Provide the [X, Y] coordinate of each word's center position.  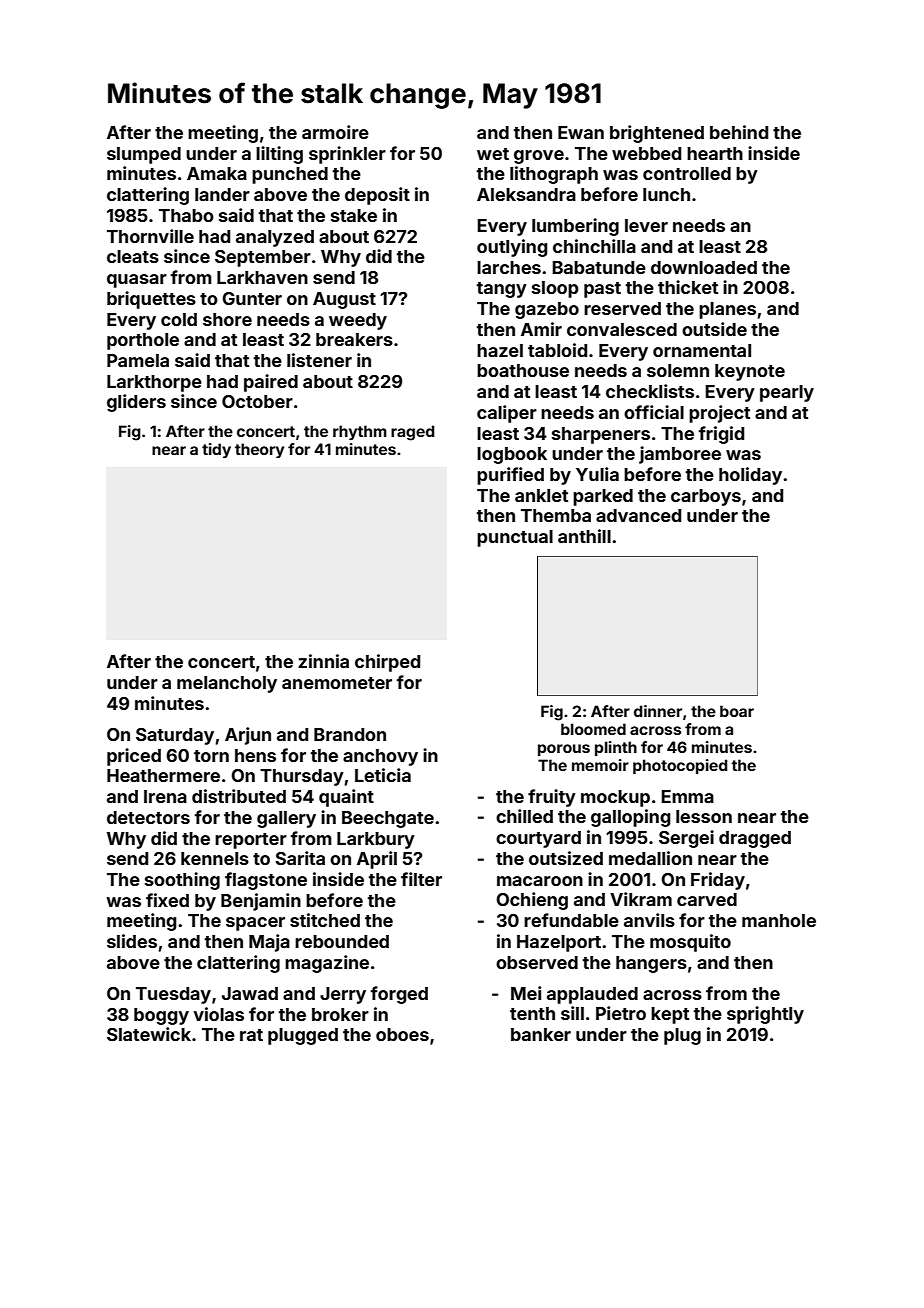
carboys [706, 497]
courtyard [538, 839]
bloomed [593, 729]
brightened [657, 134]
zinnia [323, 661]
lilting [279, 155]
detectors [148, 817]
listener [319, 360]
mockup [615, 798]
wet [493, 154]
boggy [161, 1016]
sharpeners [601, 435]
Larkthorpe [154, 383]
